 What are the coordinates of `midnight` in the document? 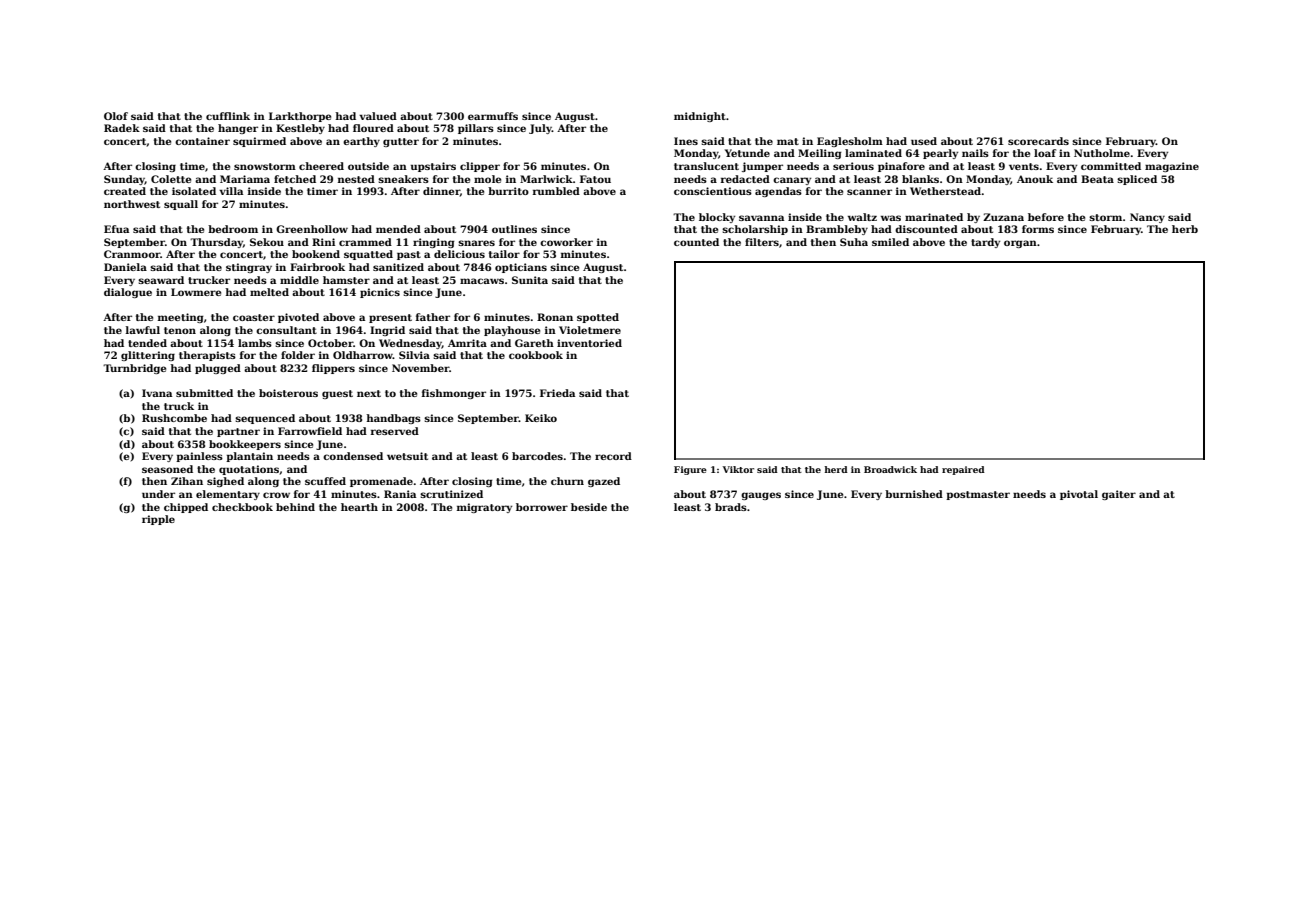 It's located at (700, 117).
